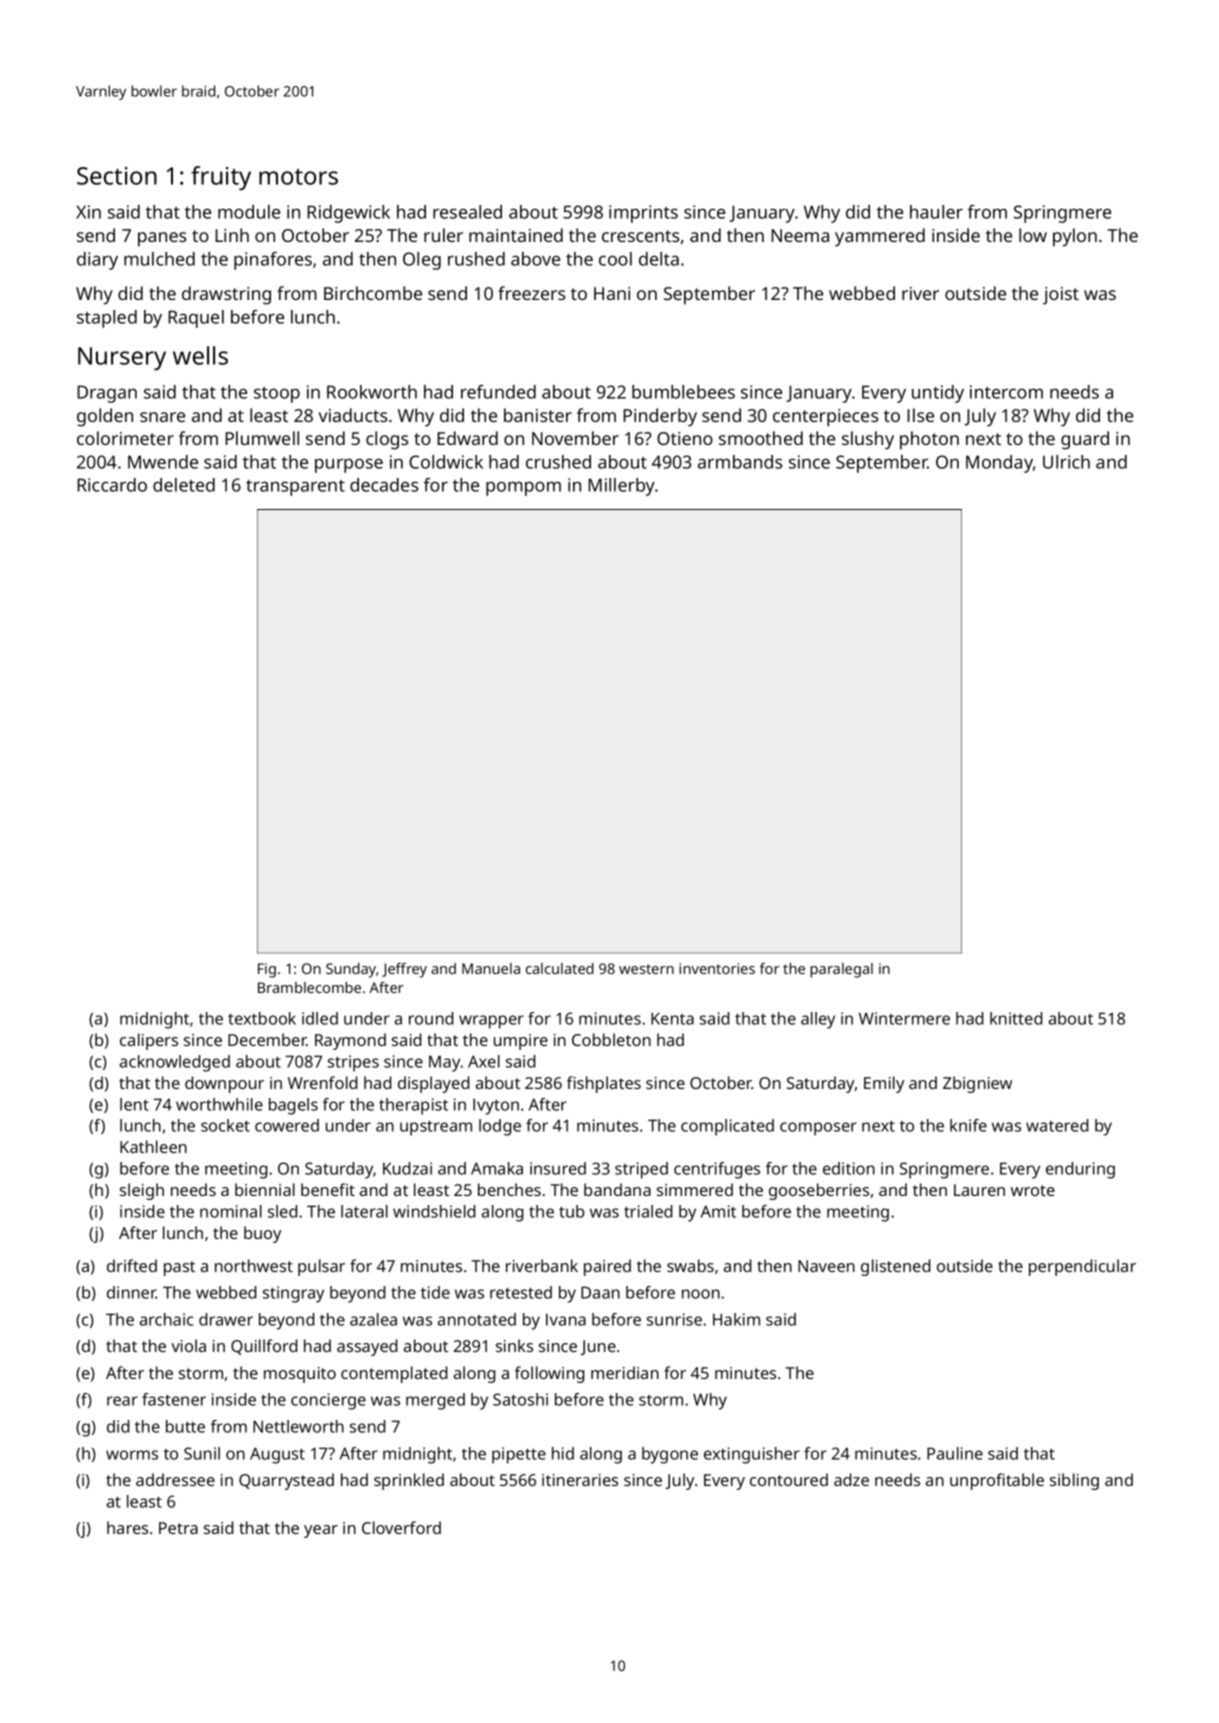 This image has height=1723, width=1219. Describe the element at coordinates (895, 1267) in the image. I see `glistened` at that location.
